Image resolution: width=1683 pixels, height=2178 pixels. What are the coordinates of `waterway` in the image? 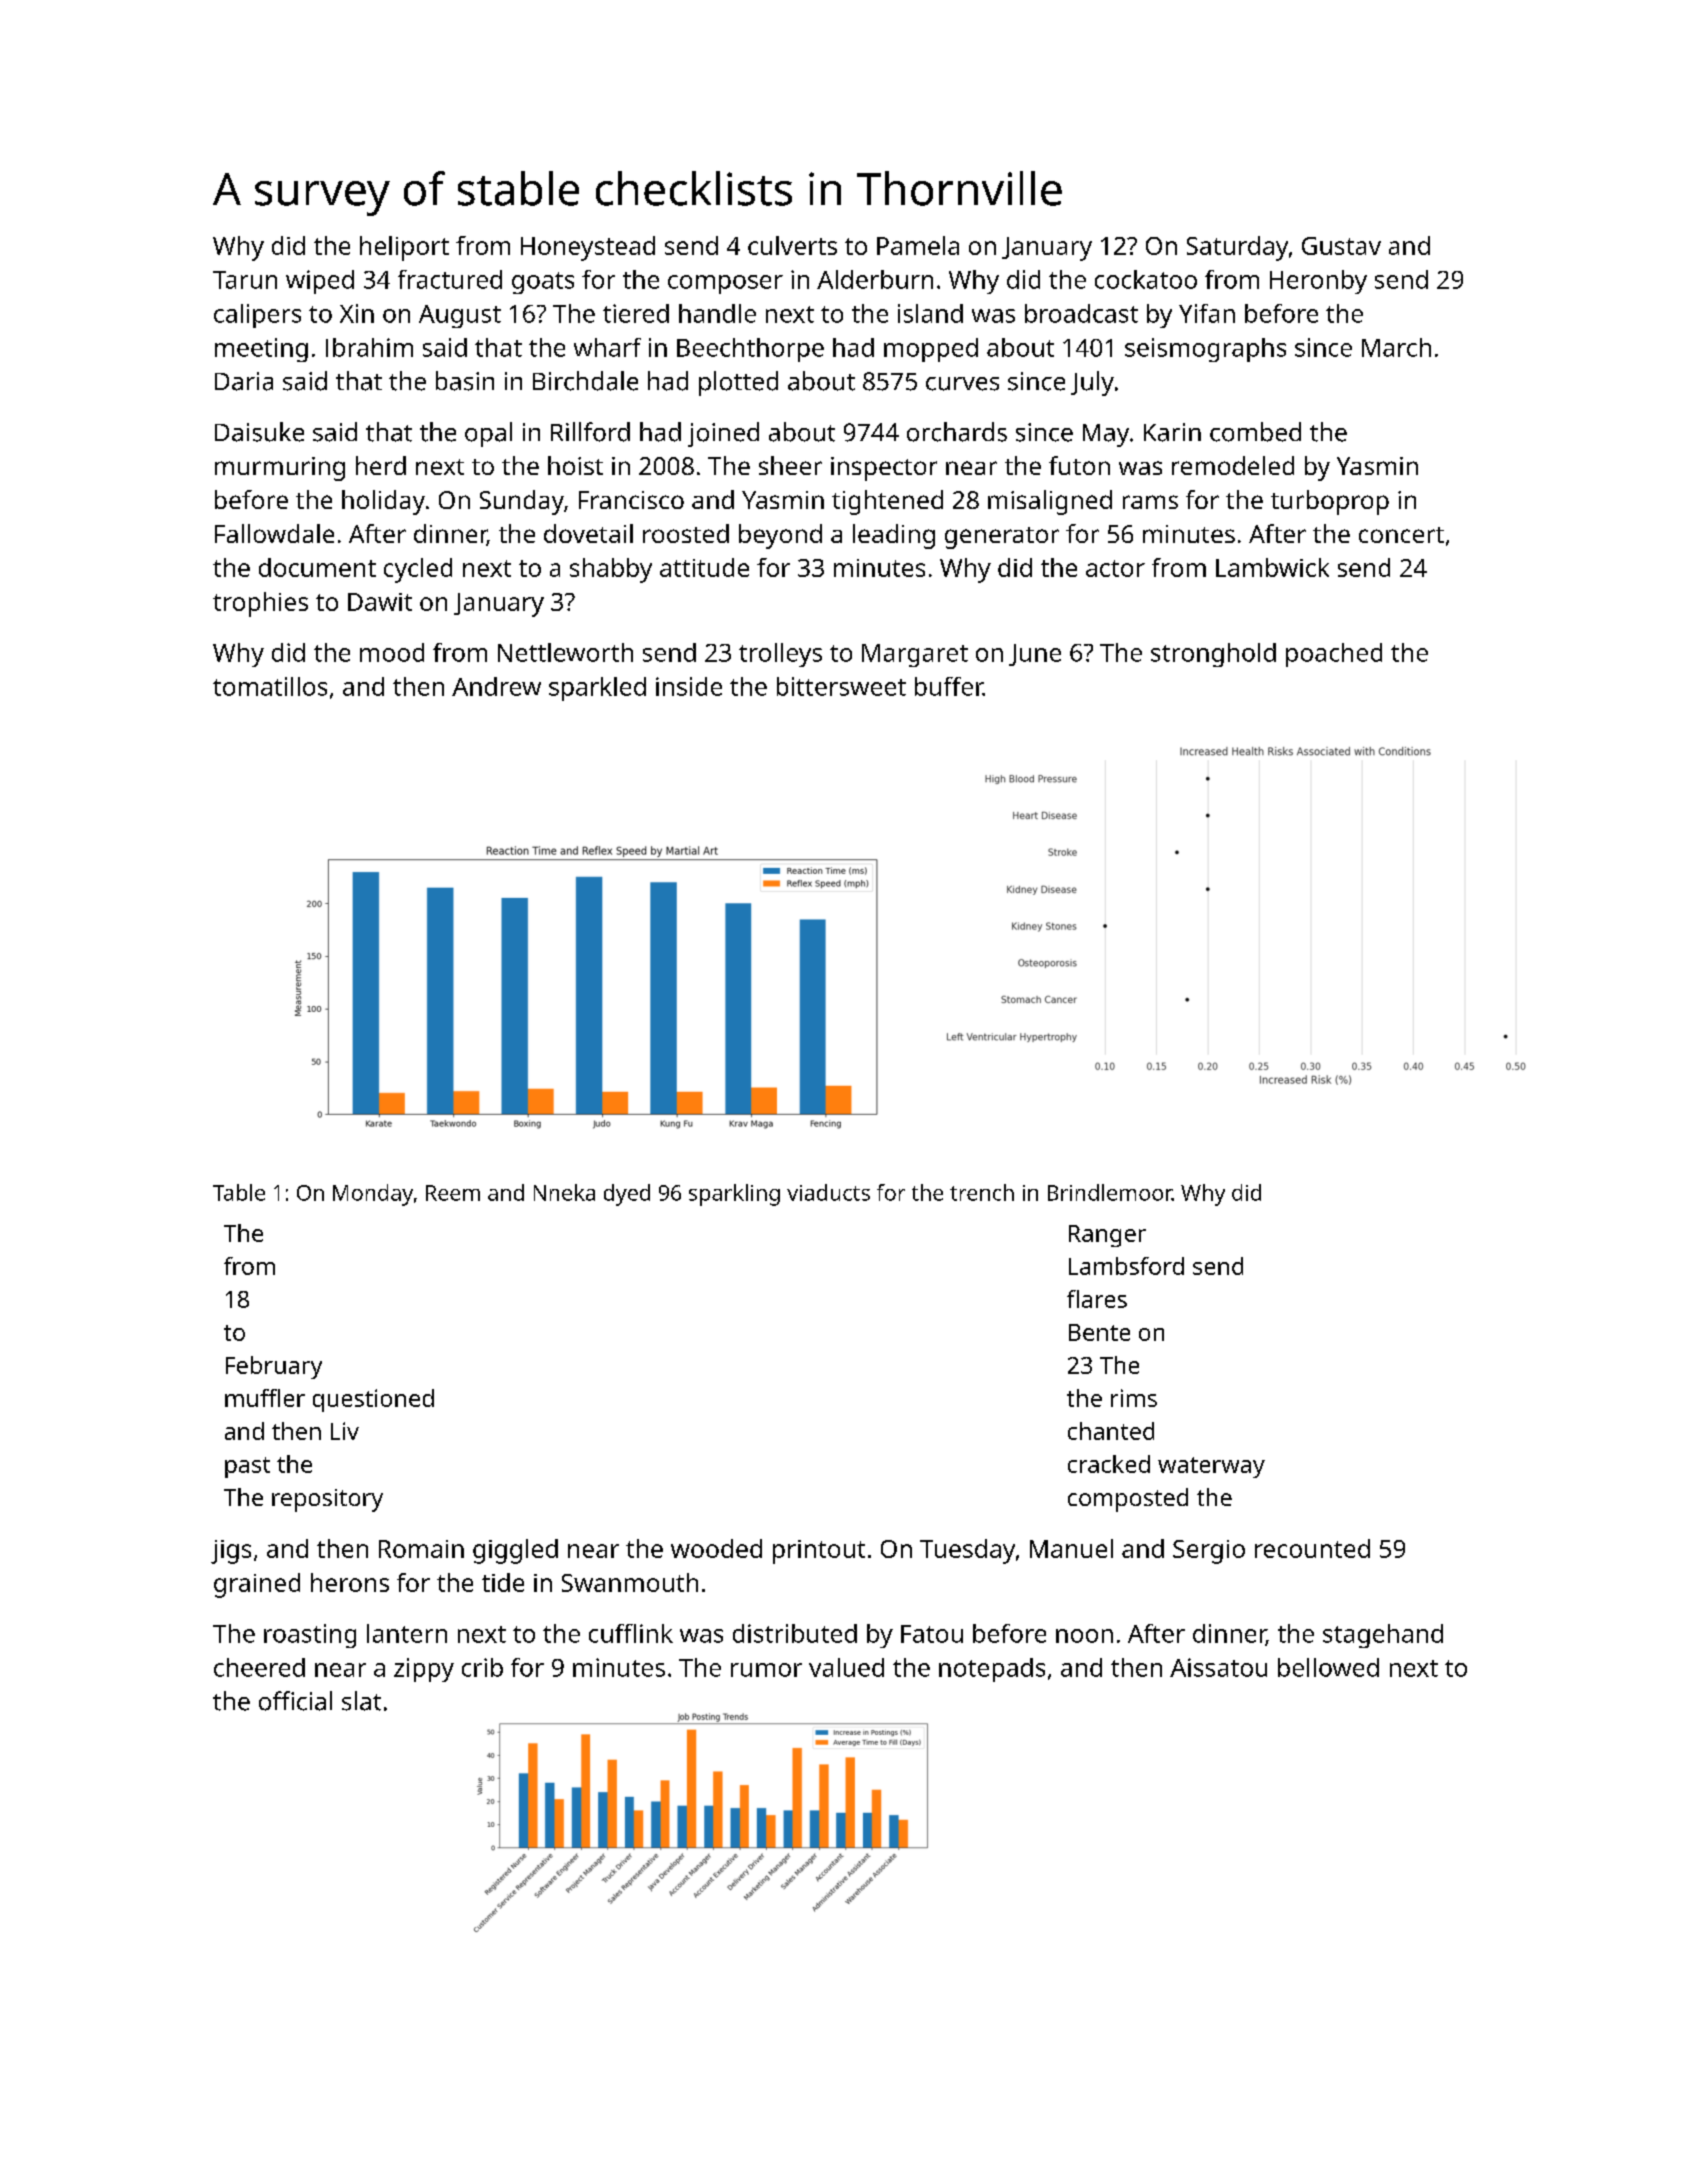 It's located at (1211, 1467).
